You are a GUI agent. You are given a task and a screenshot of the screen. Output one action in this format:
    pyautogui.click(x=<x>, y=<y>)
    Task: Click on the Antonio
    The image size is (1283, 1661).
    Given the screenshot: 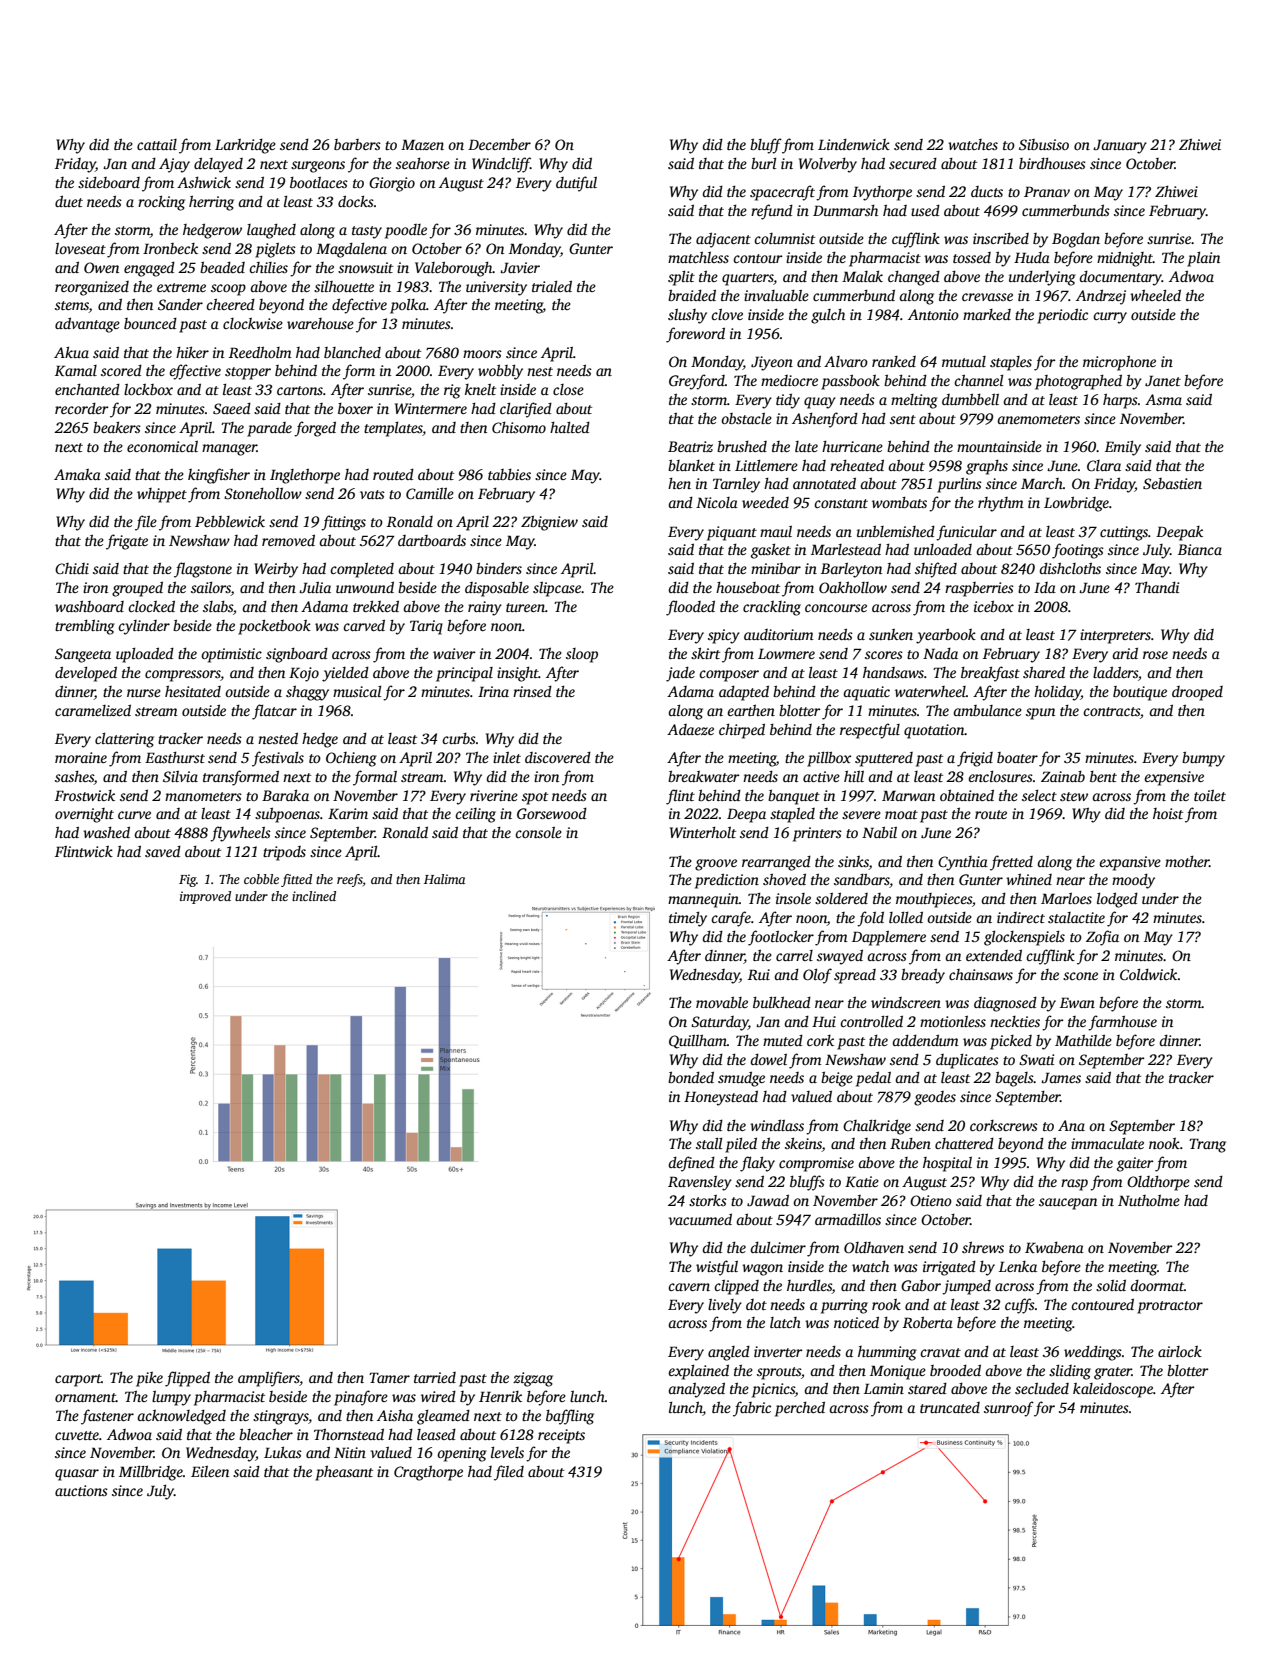 What is the action you would take?
    pyautogui.click(x=933, y=314)
